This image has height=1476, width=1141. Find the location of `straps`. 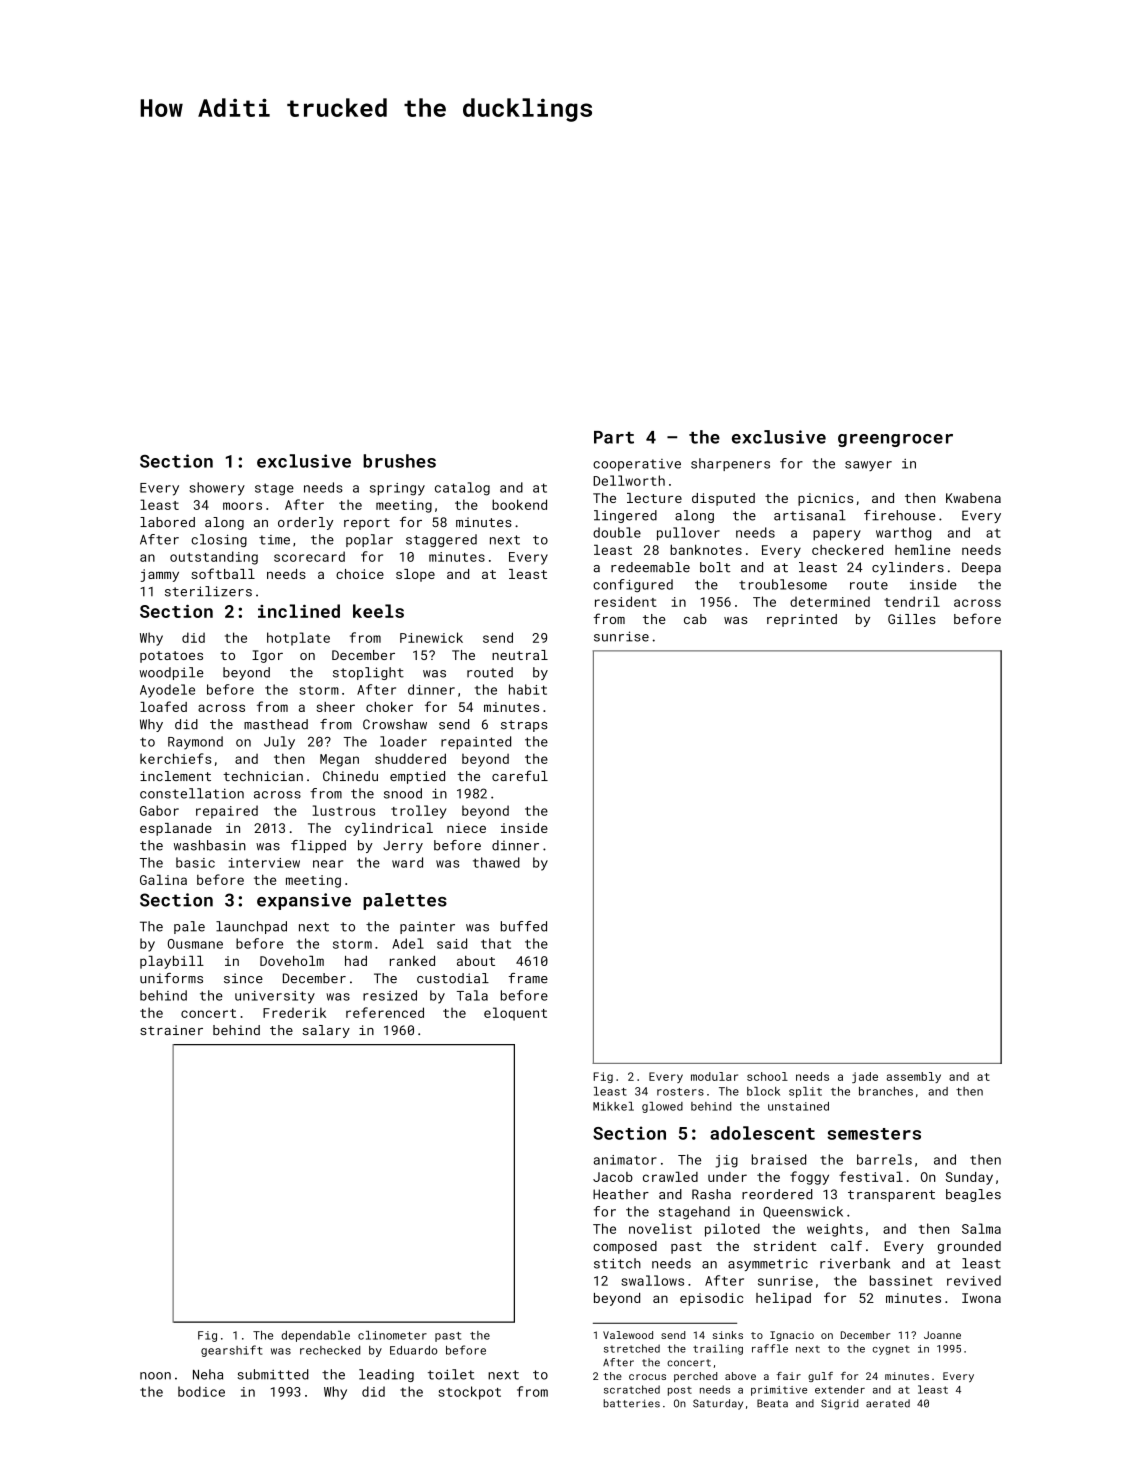

straps is located at coordinates (524, 726).
